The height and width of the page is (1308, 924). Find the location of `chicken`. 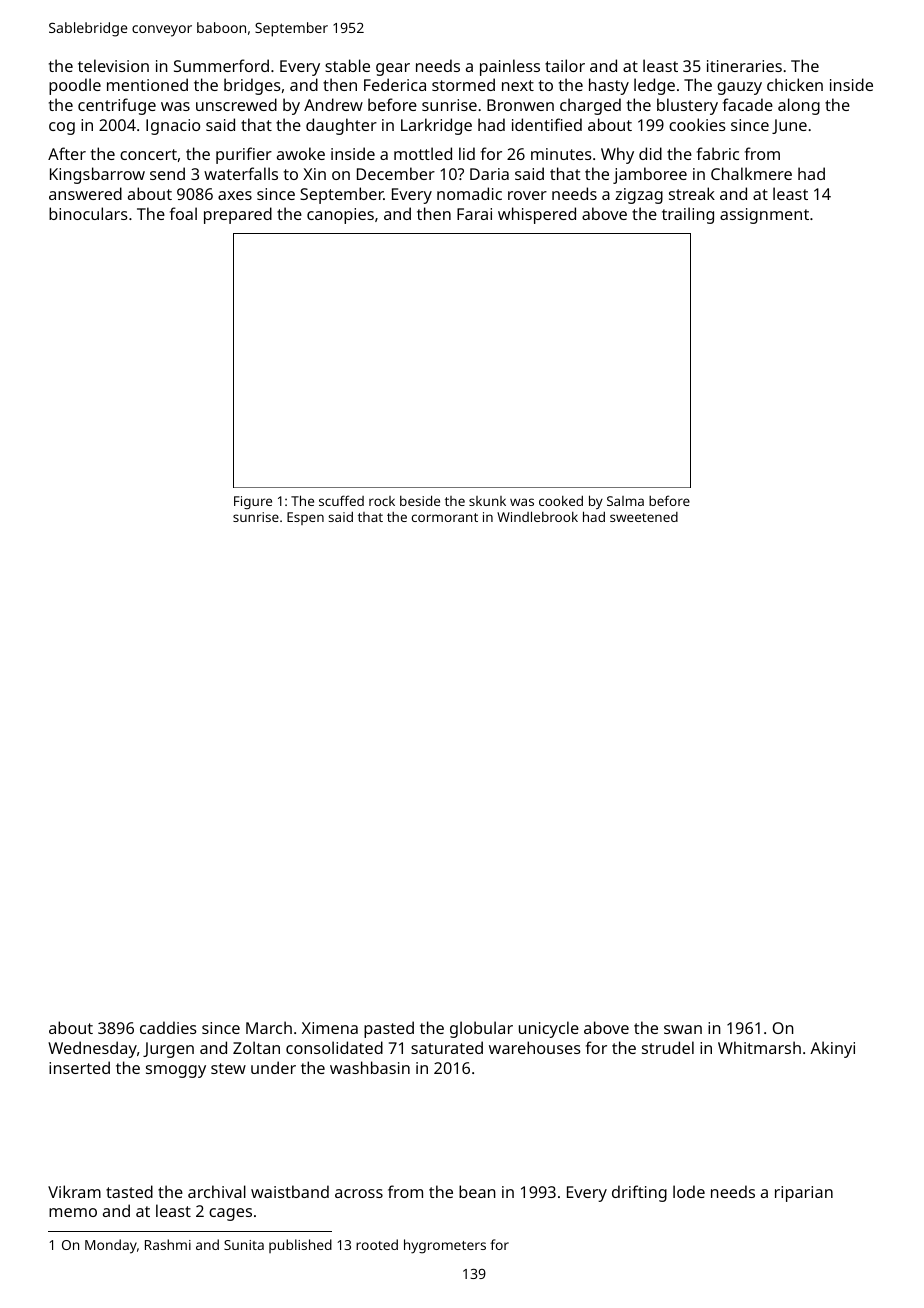

chicken is located at coordinates (795, 84).
